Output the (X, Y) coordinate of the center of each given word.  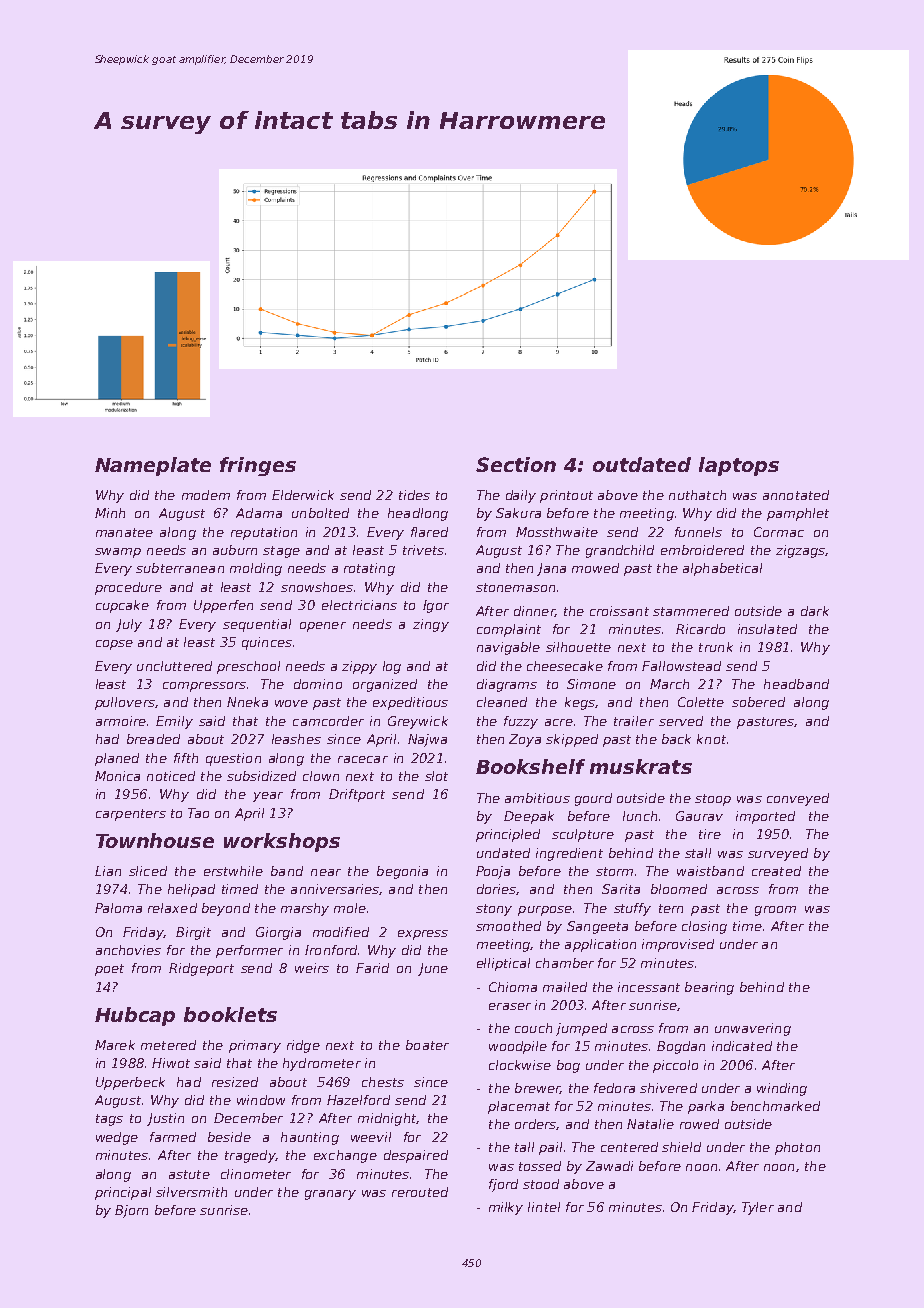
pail (550, 1148)
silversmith (191, 1192)
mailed (565, 987)
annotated (796, 495)
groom (775, 911)
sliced (148, 871)
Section (516, 464)
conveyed (798, 799)
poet (109, 970)
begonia (402, 872)
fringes (258, 466)
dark (815, 611)
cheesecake (565, 666)
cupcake (122, 606)
